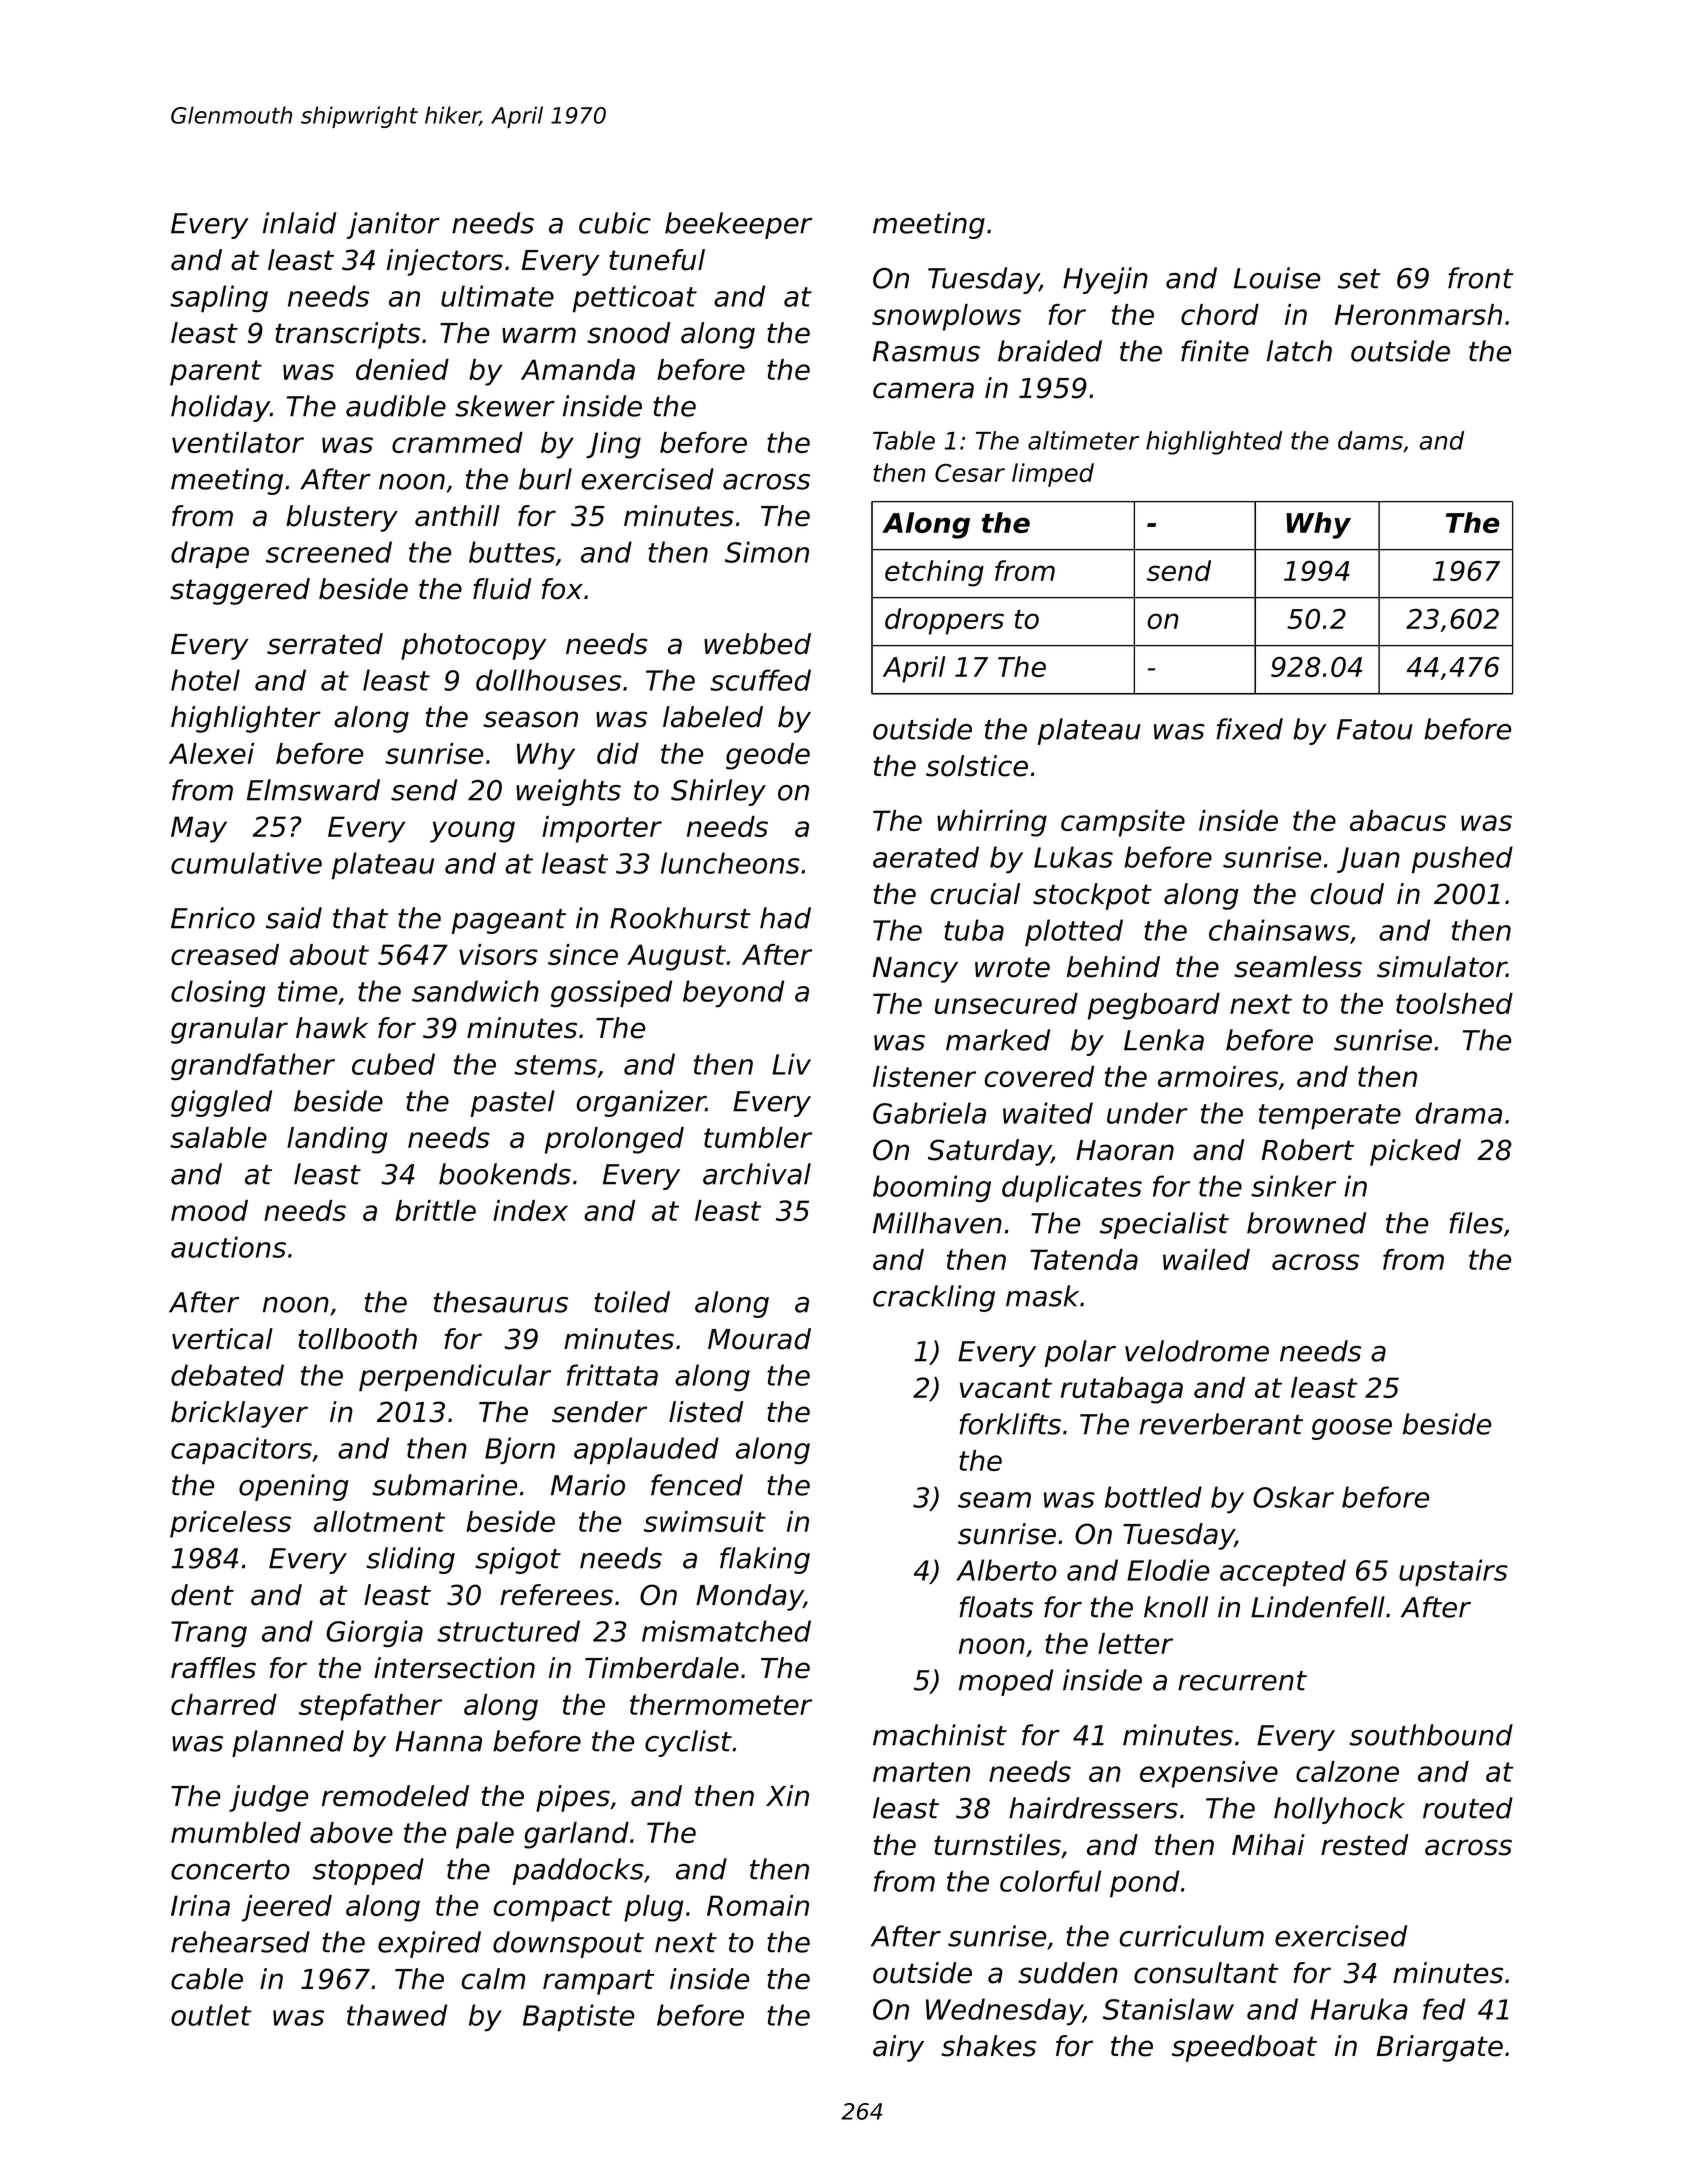 Image resolution: width=1683 pixels, height=2178 pixels. I want to click on Mourad, so click(759, 1339).
